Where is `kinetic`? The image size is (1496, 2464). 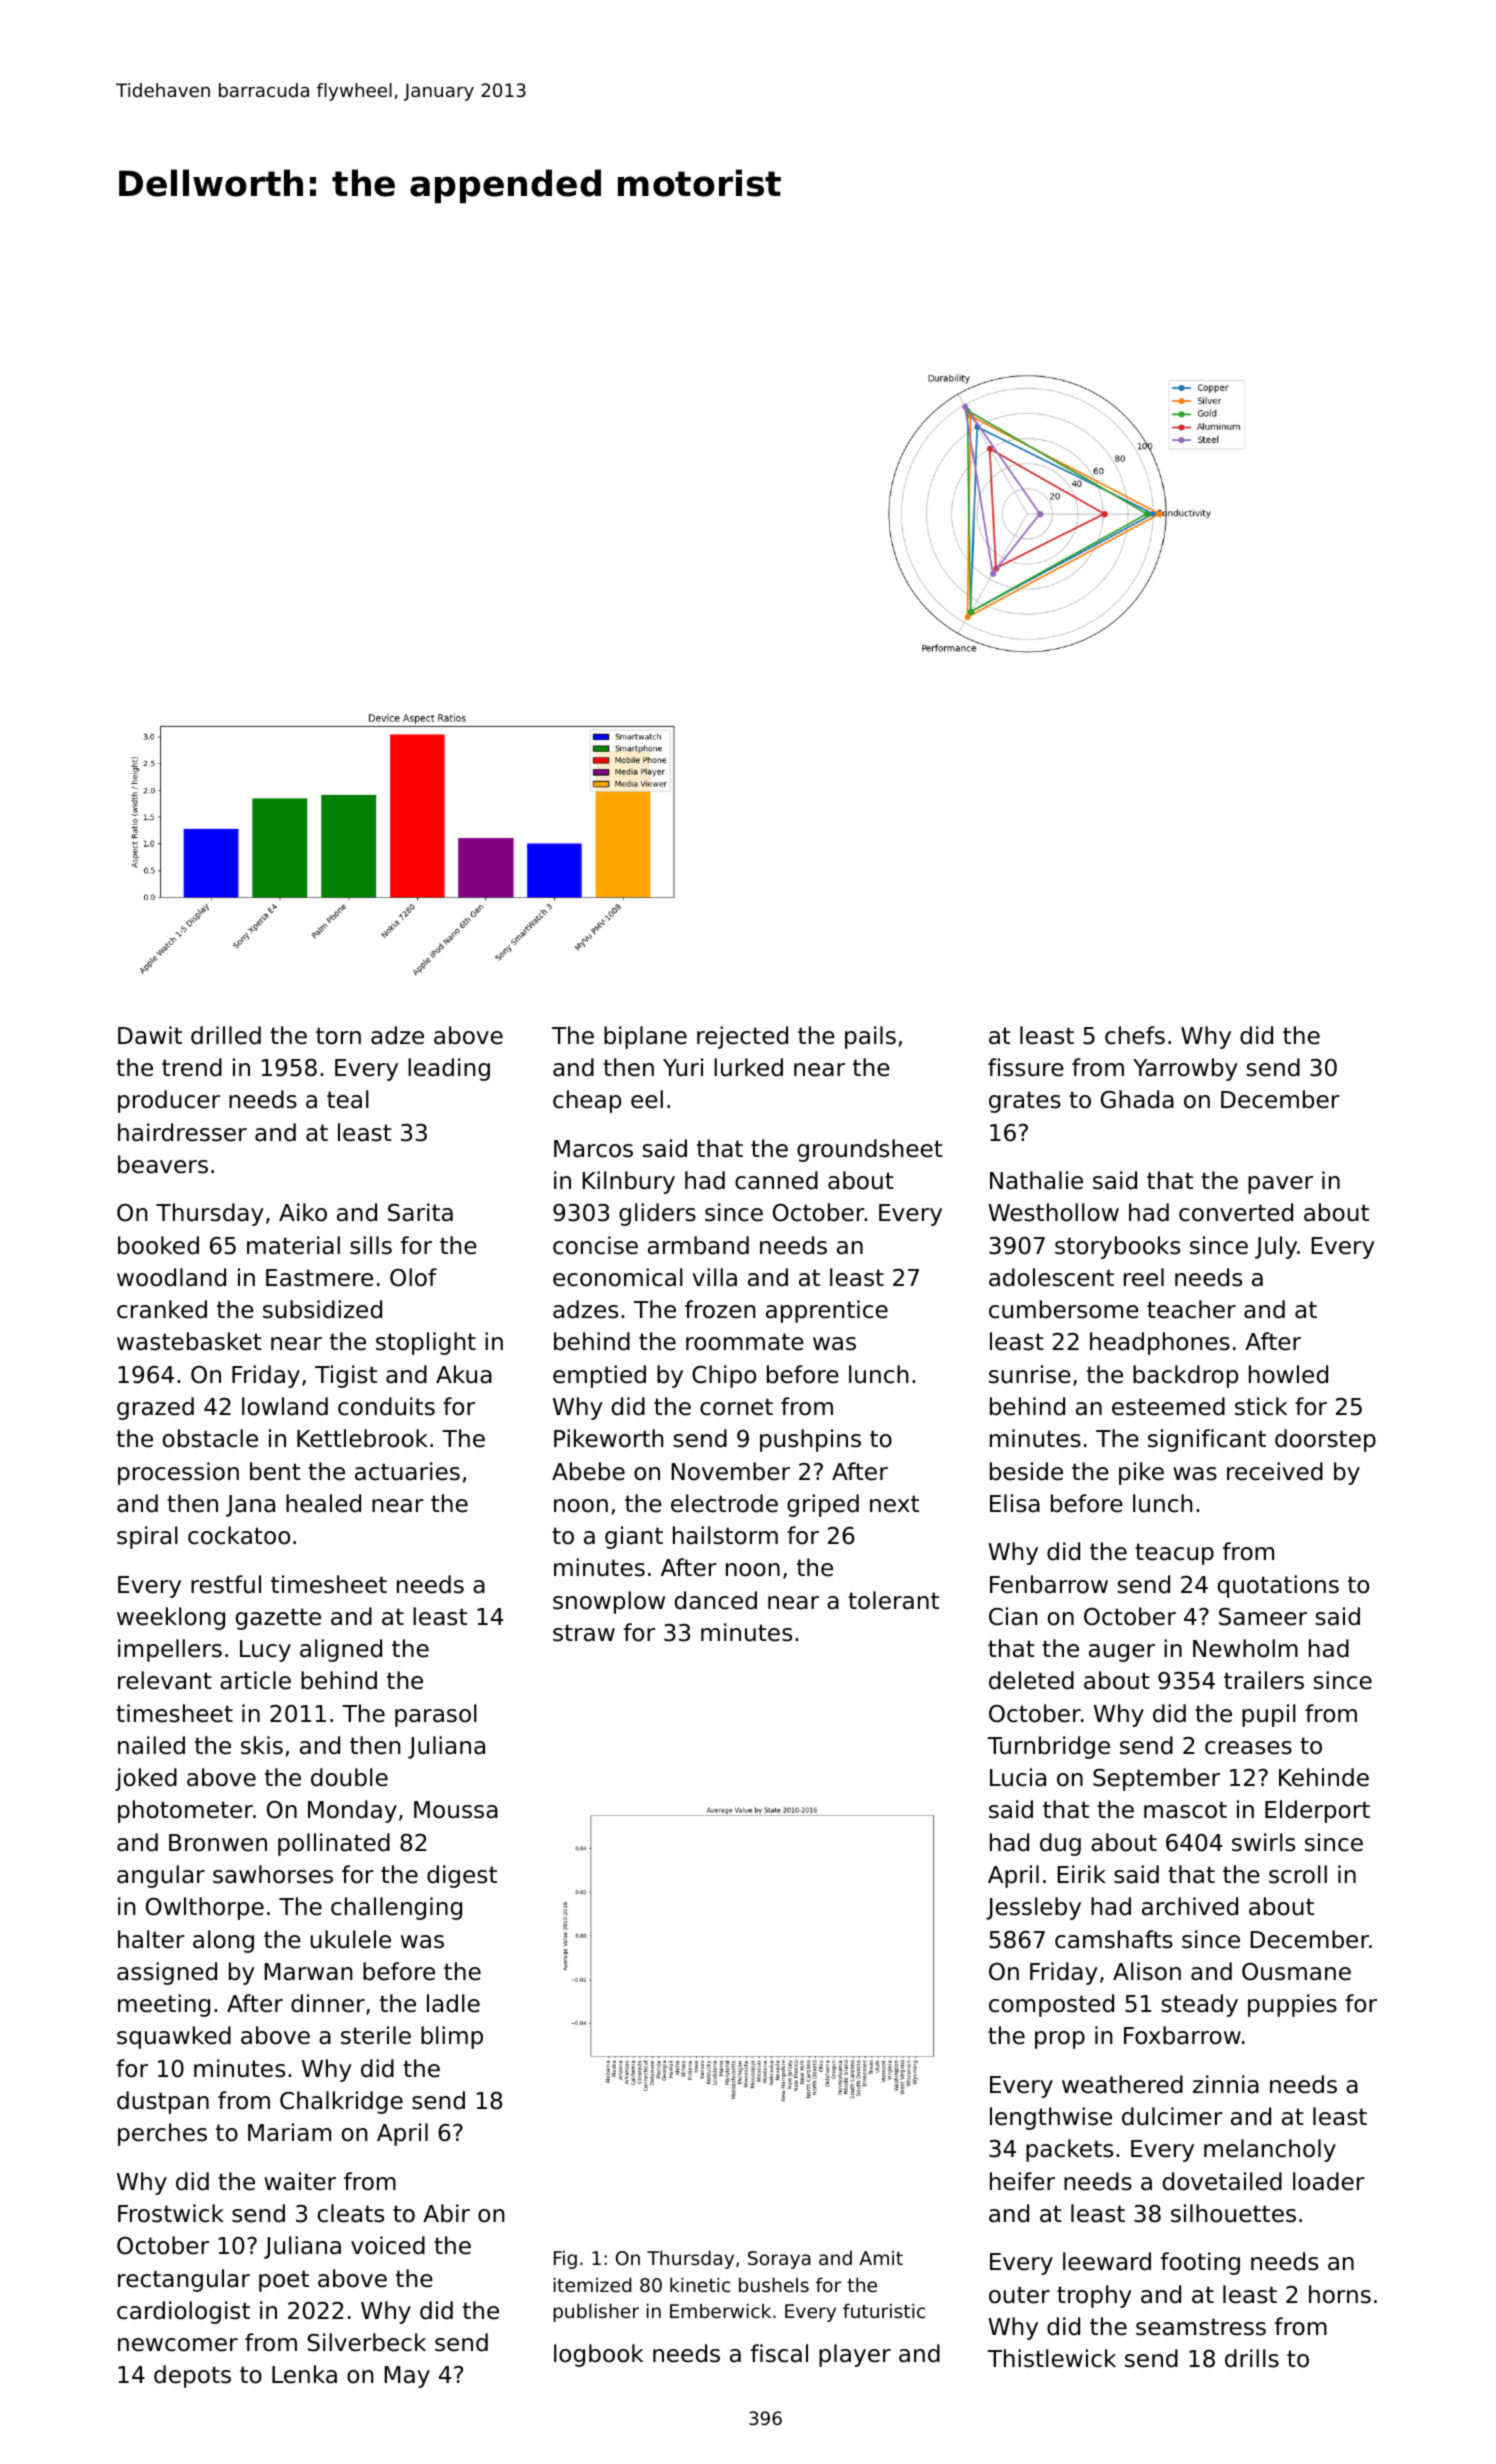 kinetic is located at coordinates (700, 2284).
